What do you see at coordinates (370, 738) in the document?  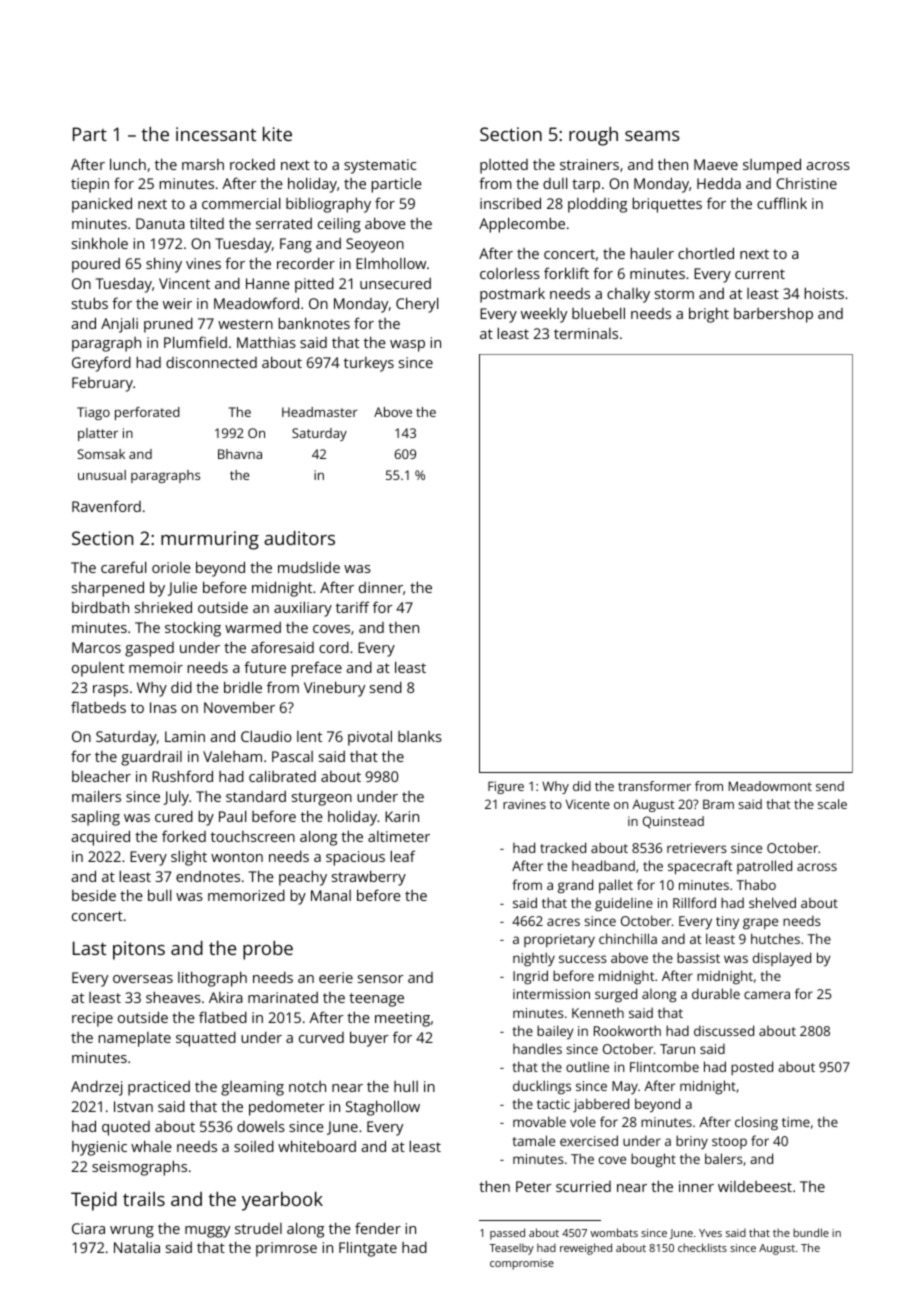 I see `pivotal` at bounding box center [370, 738].
